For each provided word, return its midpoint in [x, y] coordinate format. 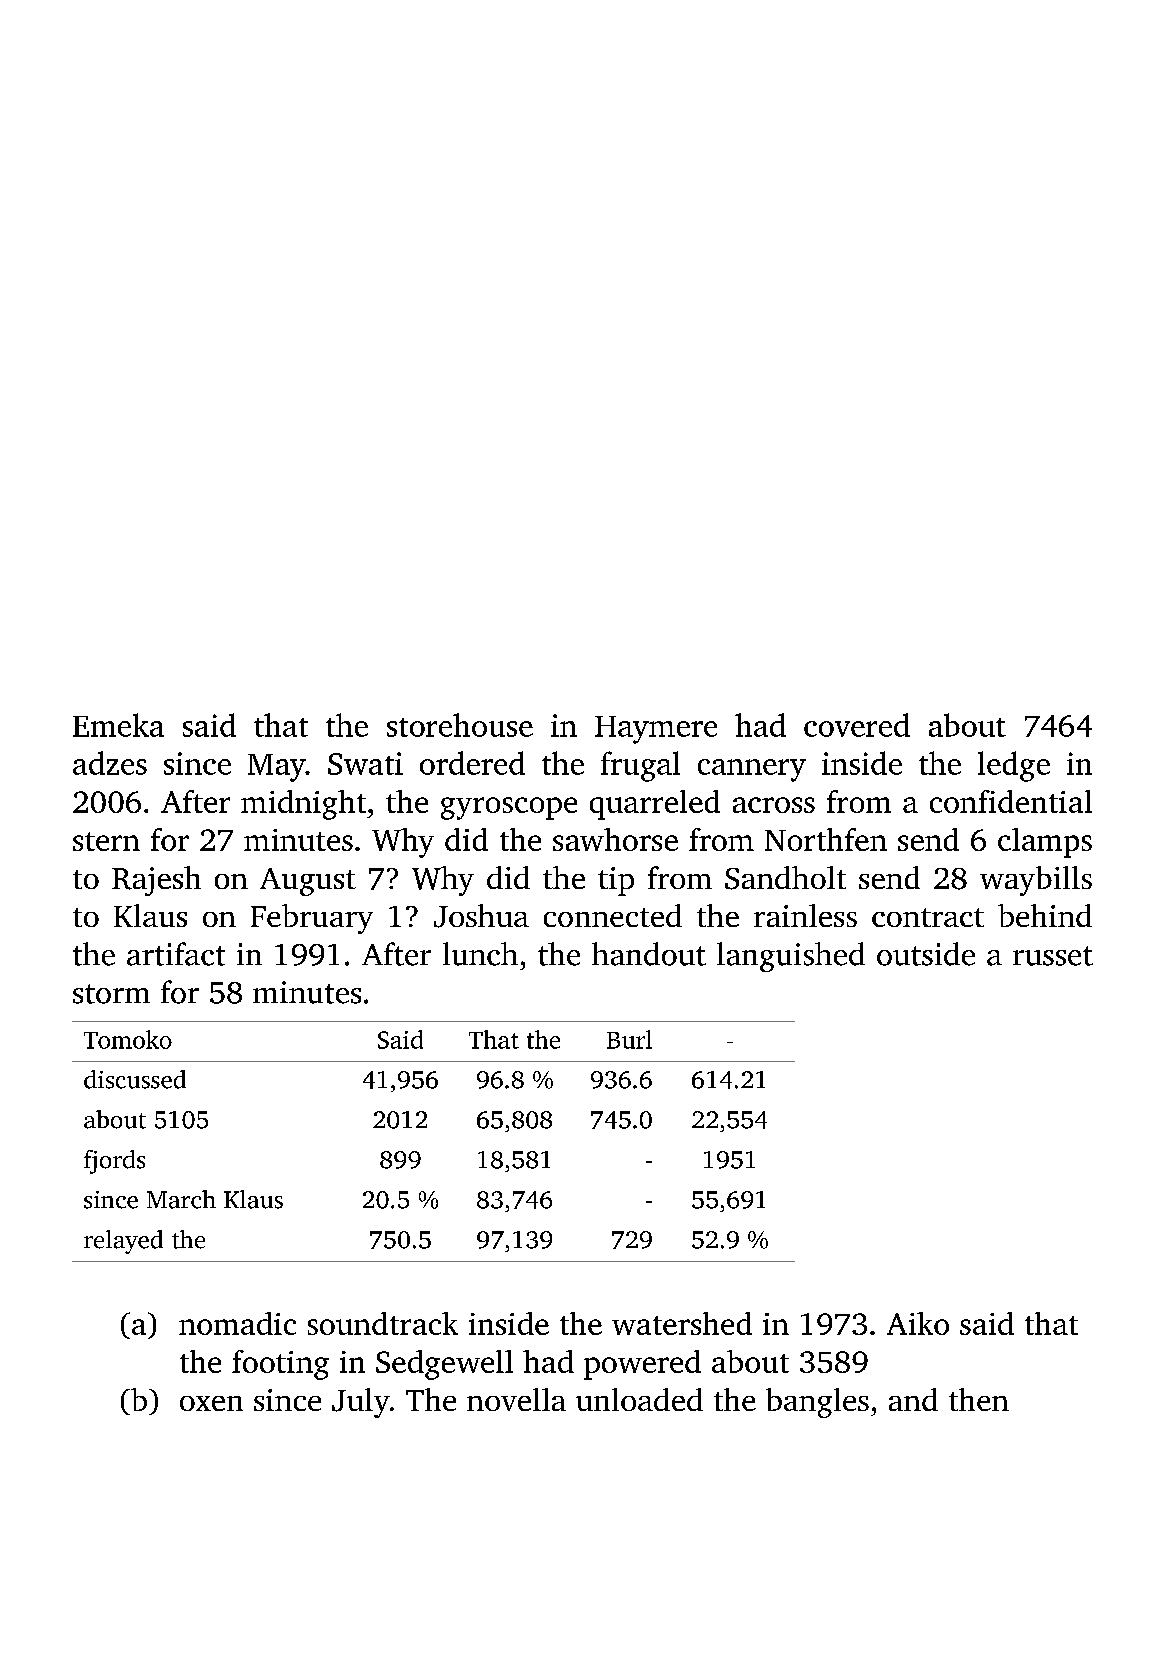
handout [649, 954]
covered [857, 725]
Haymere [656, 730]
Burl [629, 1039]
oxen [211, 1403]
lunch [480, 954]
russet [1053, 956]
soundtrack [383, 1323]
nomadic [237, 1323]
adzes [110, 763]
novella [516, 1399]
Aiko [918, 1323]
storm [111, 994]
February [312, 919]
